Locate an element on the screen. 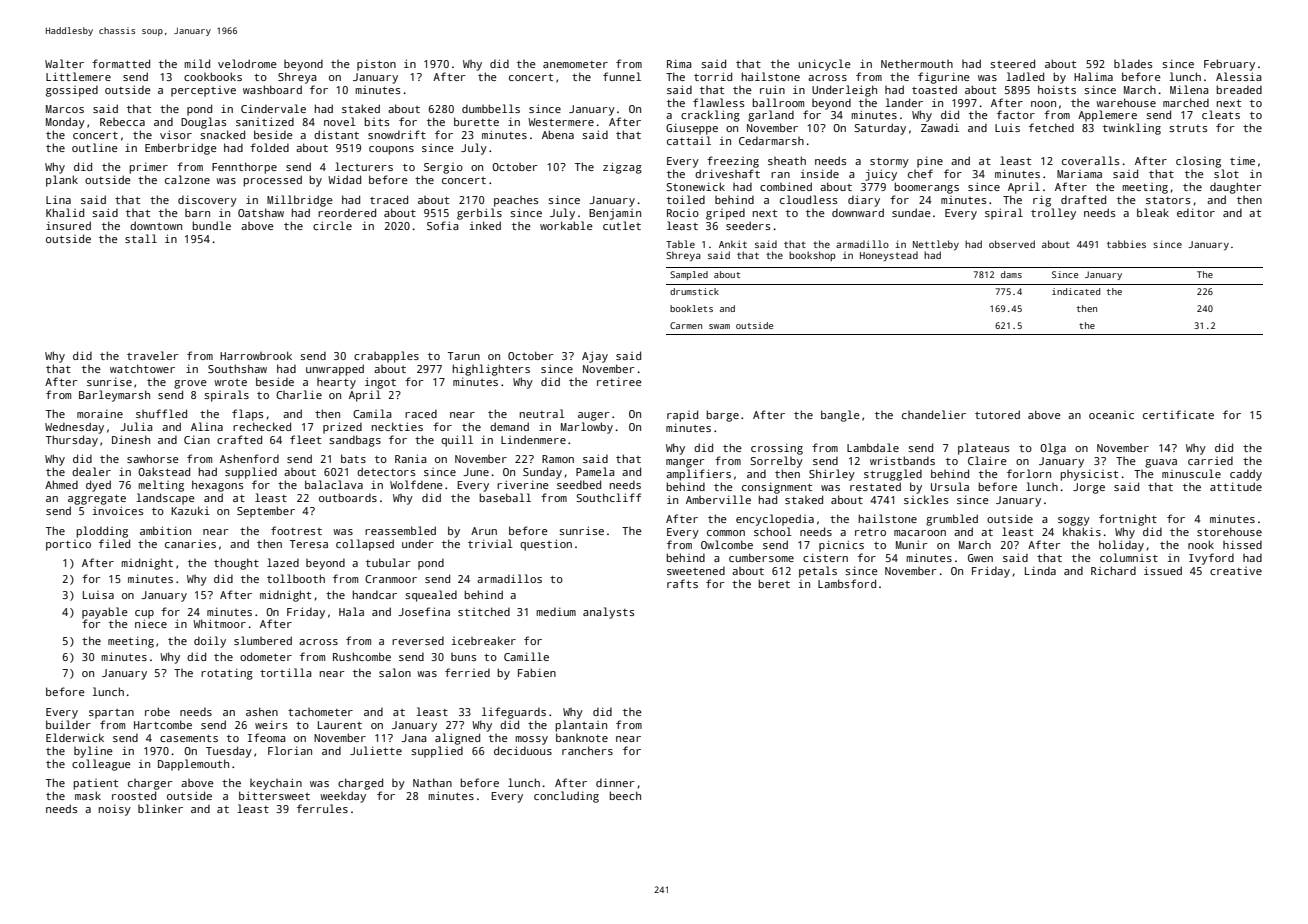  zigzag is located at coordinates (622, 168).
